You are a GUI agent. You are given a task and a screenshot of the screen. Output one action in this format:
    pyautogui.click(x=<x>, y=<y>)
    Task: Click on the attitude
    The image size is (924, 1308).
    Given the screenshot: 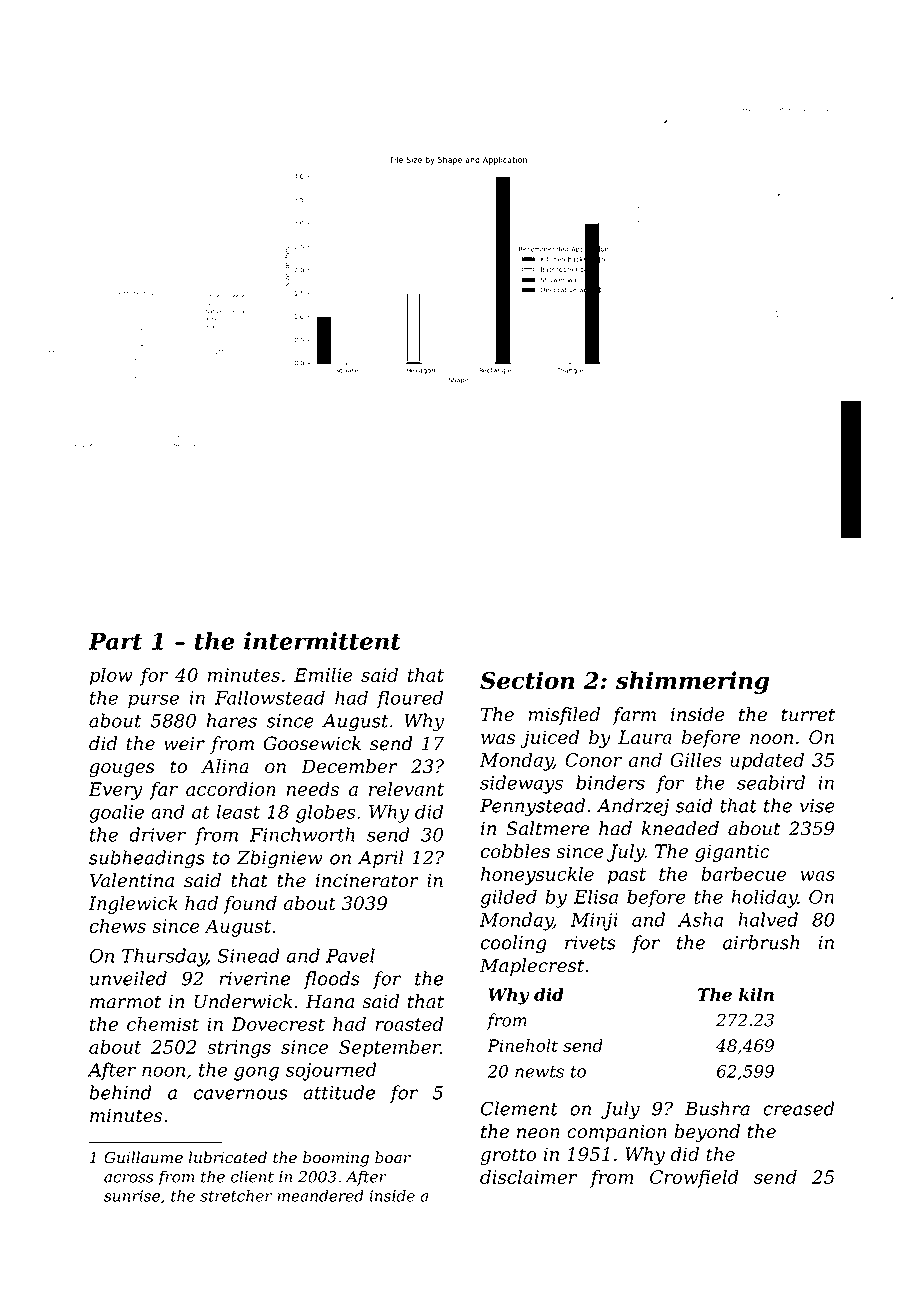 What is the action you would take?
    pyautogui.click(x=339, y=1092)
